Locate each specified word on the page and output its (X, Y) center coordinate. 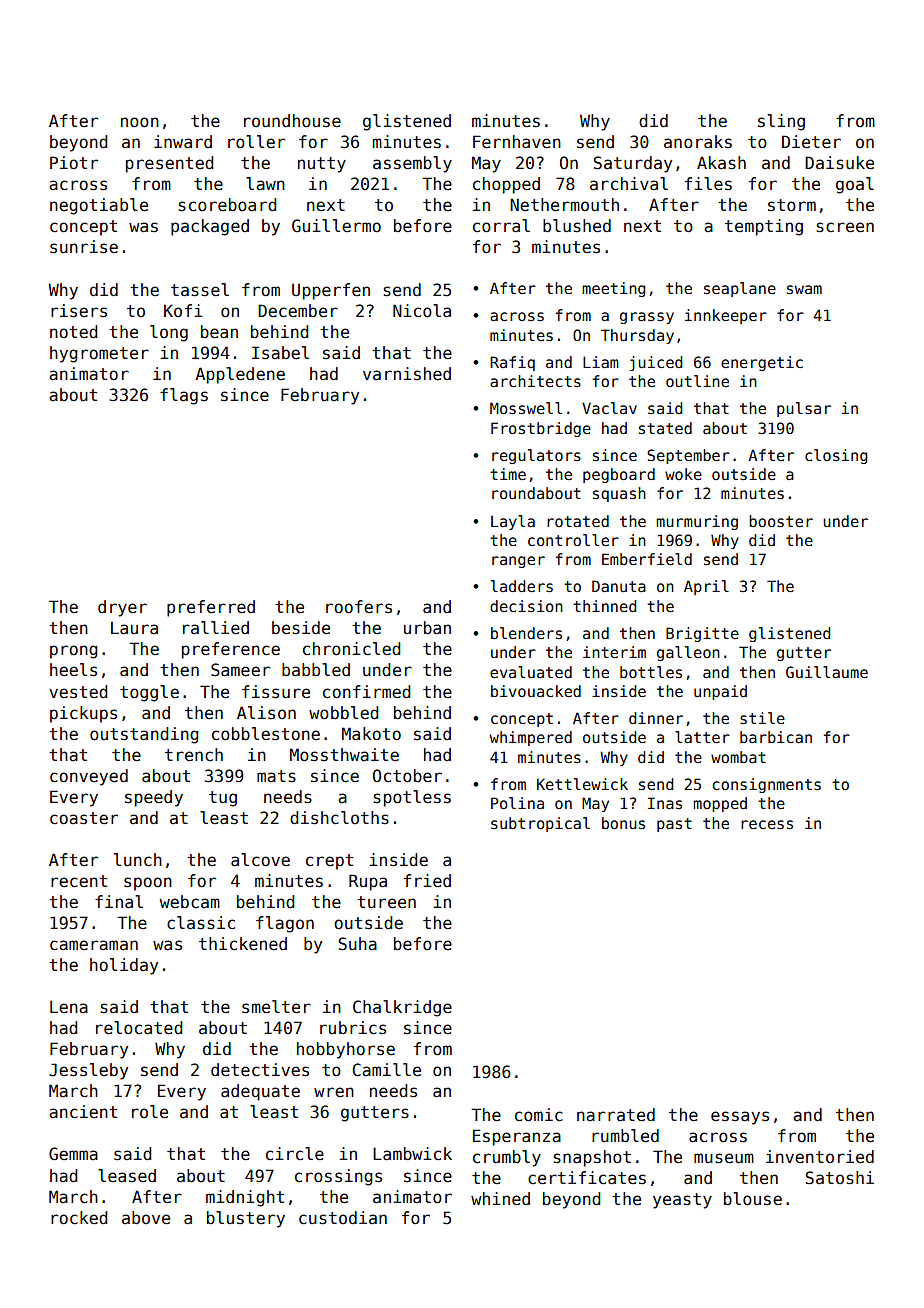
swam (804, 289)
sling (781, 122)
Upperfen (331, 291)
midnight (245, 1198)
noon (140, 122)
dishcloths (339, 818)
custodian (343, 1218)
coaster (84, 818)
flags (184, 396)
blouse (753, 1199)
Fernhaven (517, 142)
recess (767, 824)
